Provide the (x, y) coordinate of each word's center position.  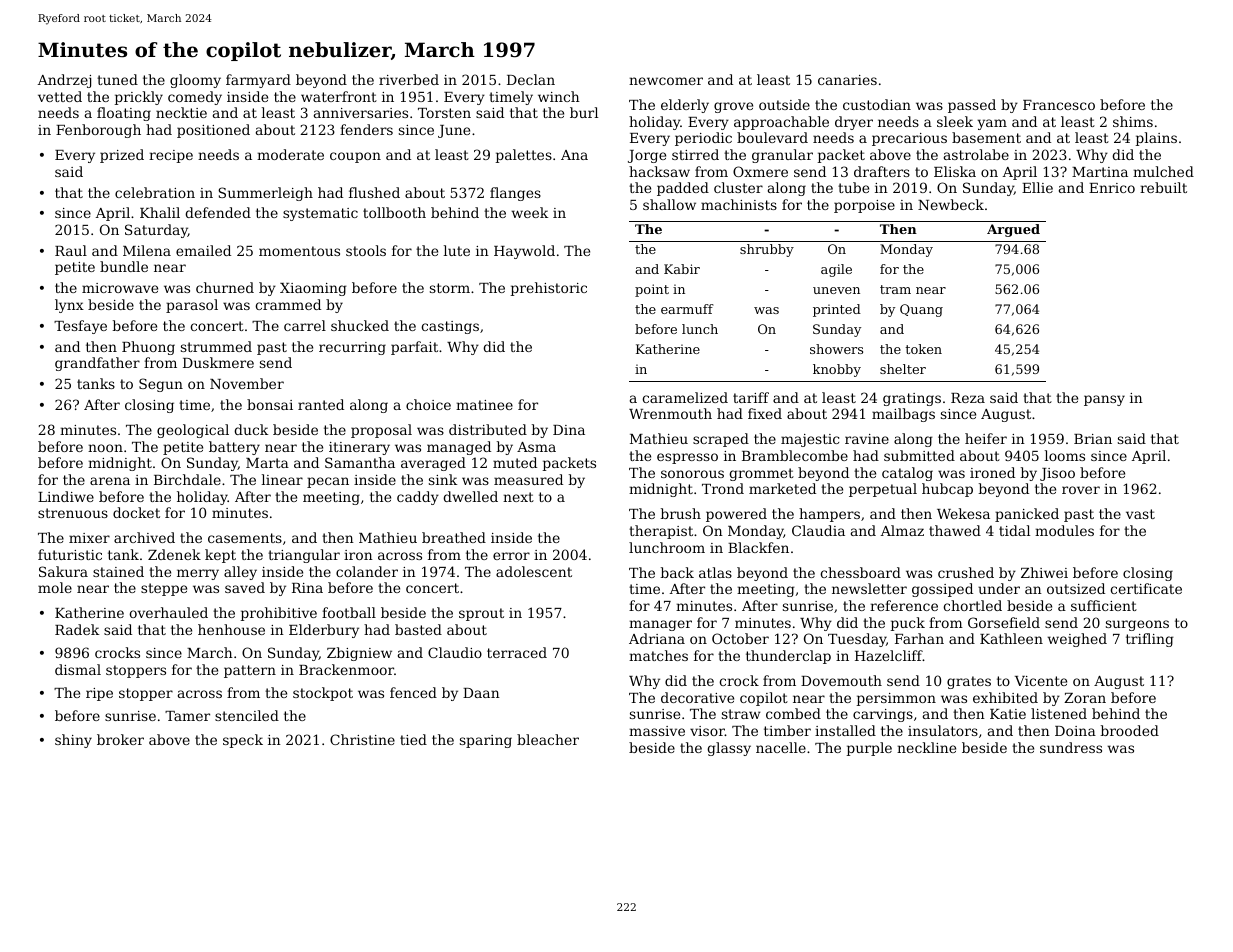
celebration (155, 192)
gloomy (195, 81)
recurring (352, 348)
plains (1156, 139)
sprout (481, 614)
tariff (751, 397)
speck (243, 741)
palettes (524, 156)
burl (584, 112)
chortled (972, 605)
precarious (909, 139)
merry (198, 574)
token (923, 349)
